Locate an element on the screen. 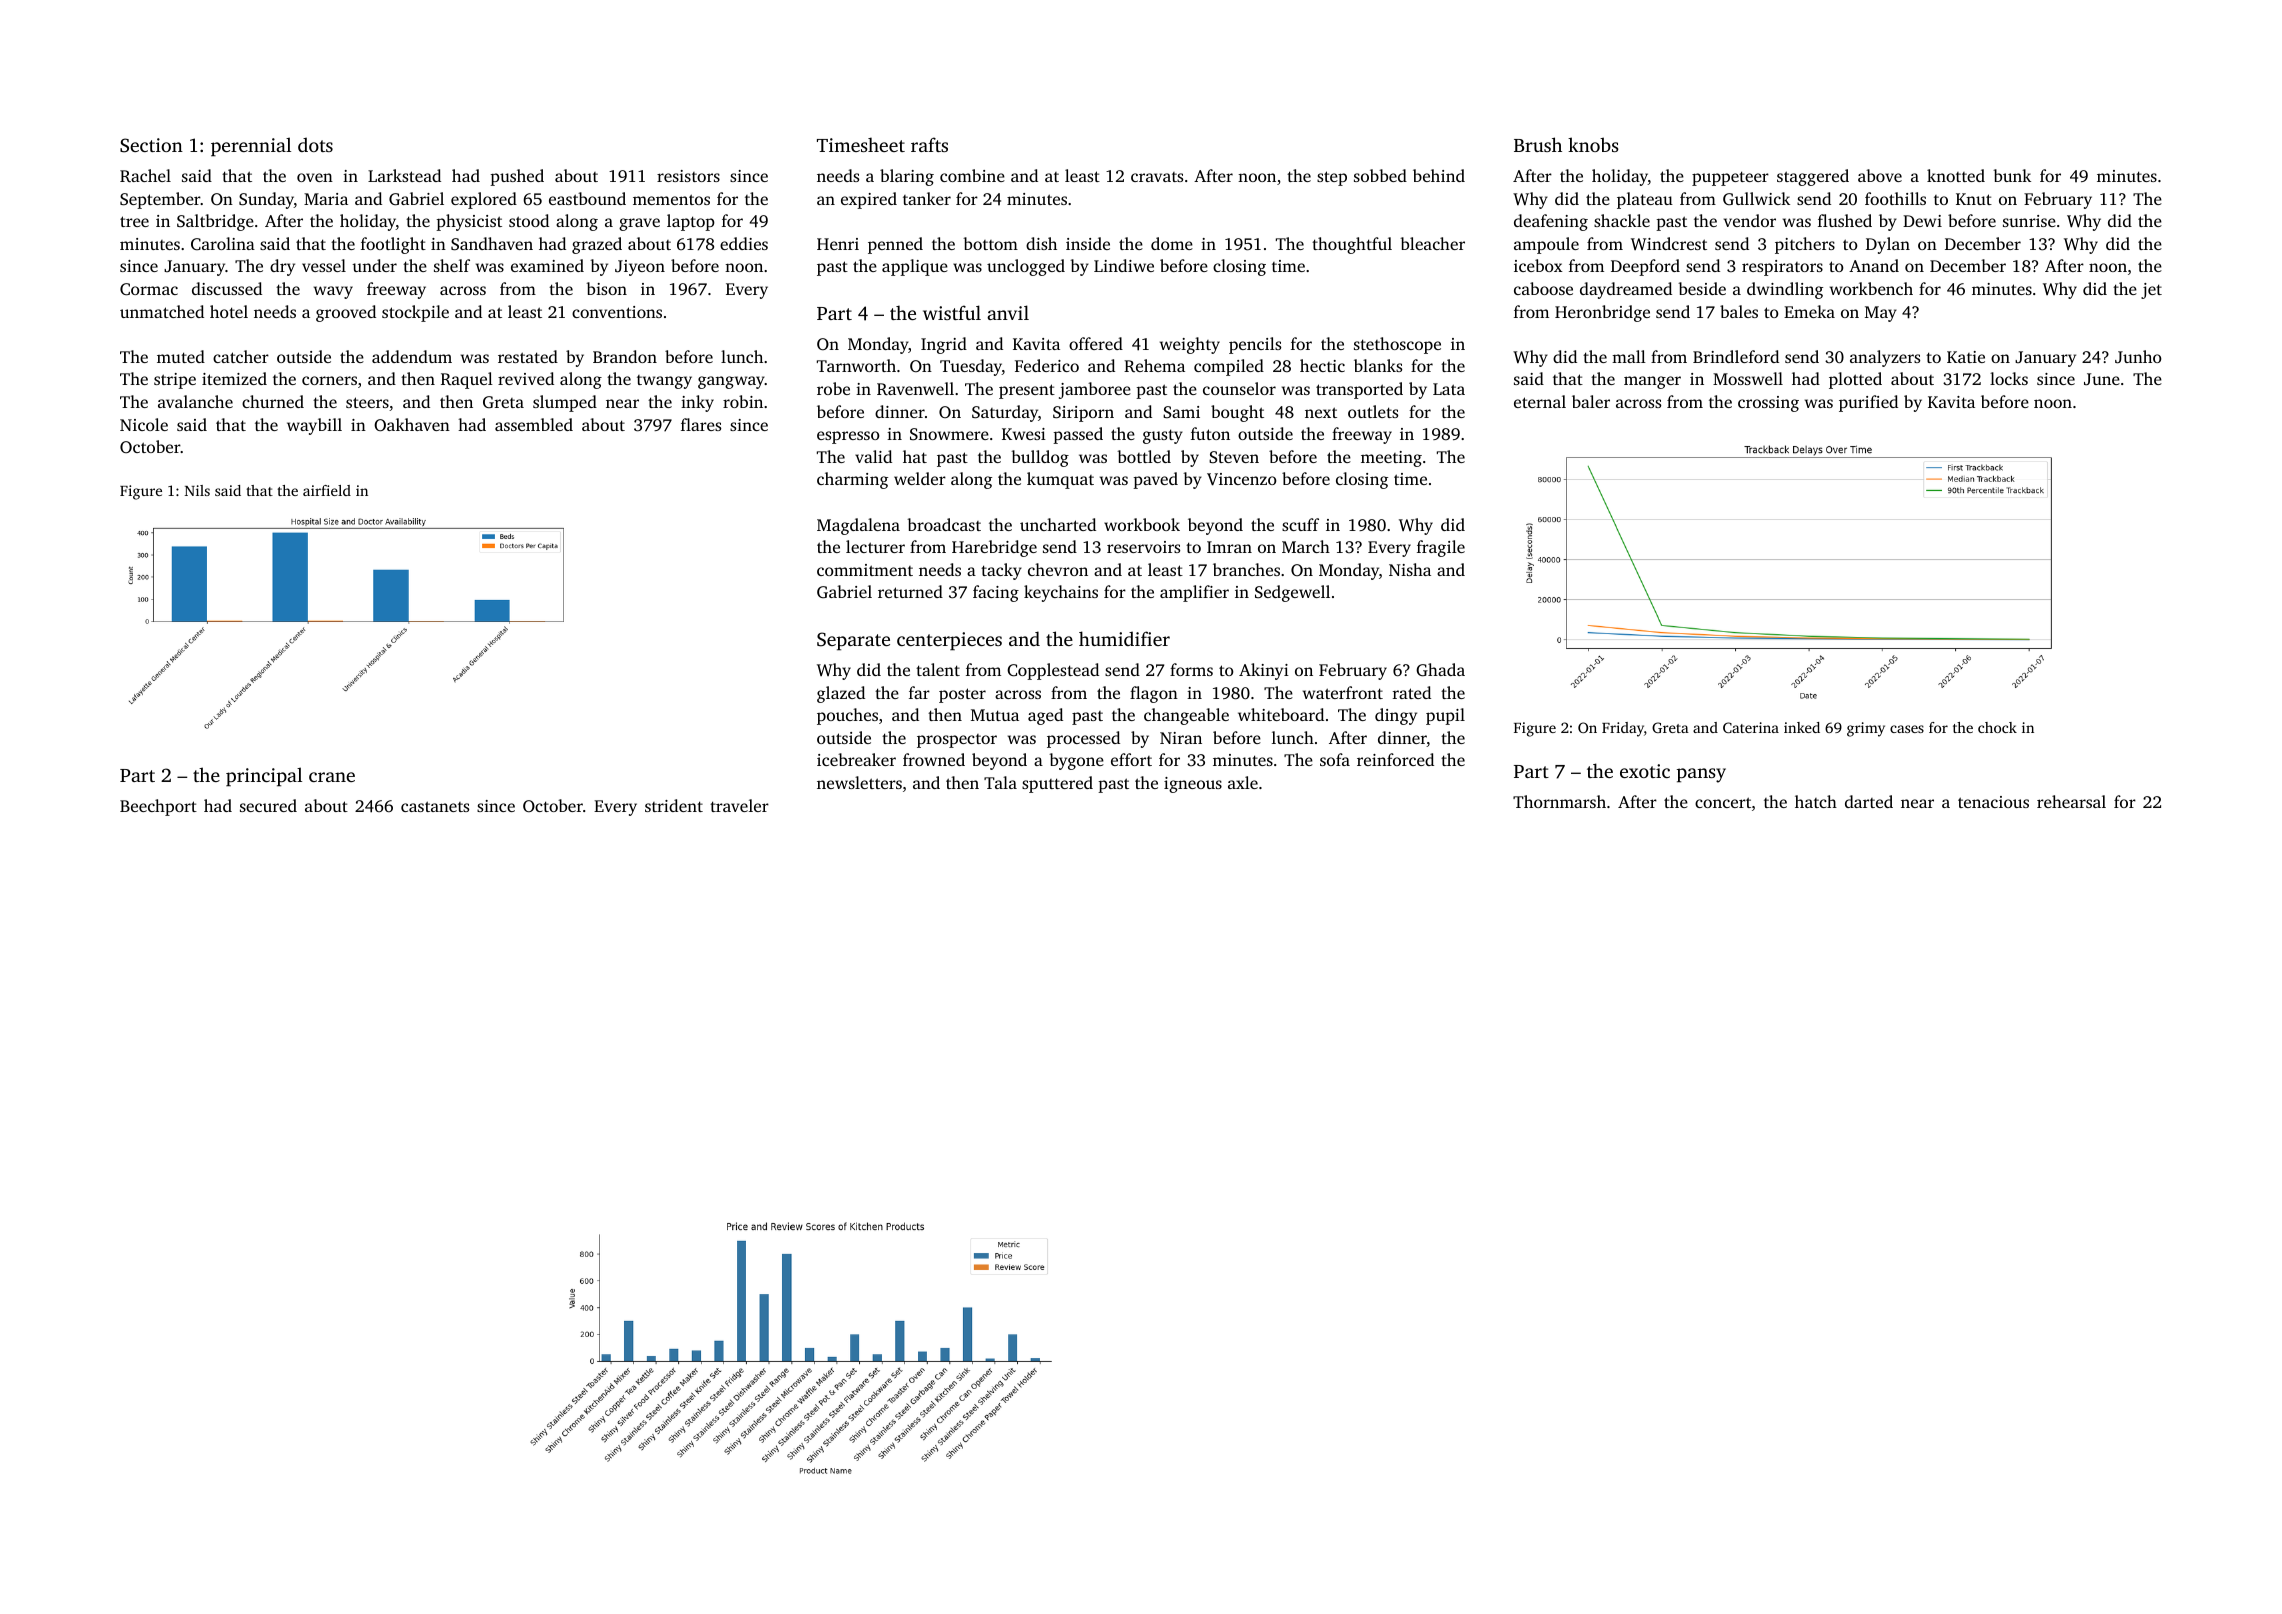 This screenshot has width=2282, height=1614. Brindleford is located at coordinates (1736, 356).
